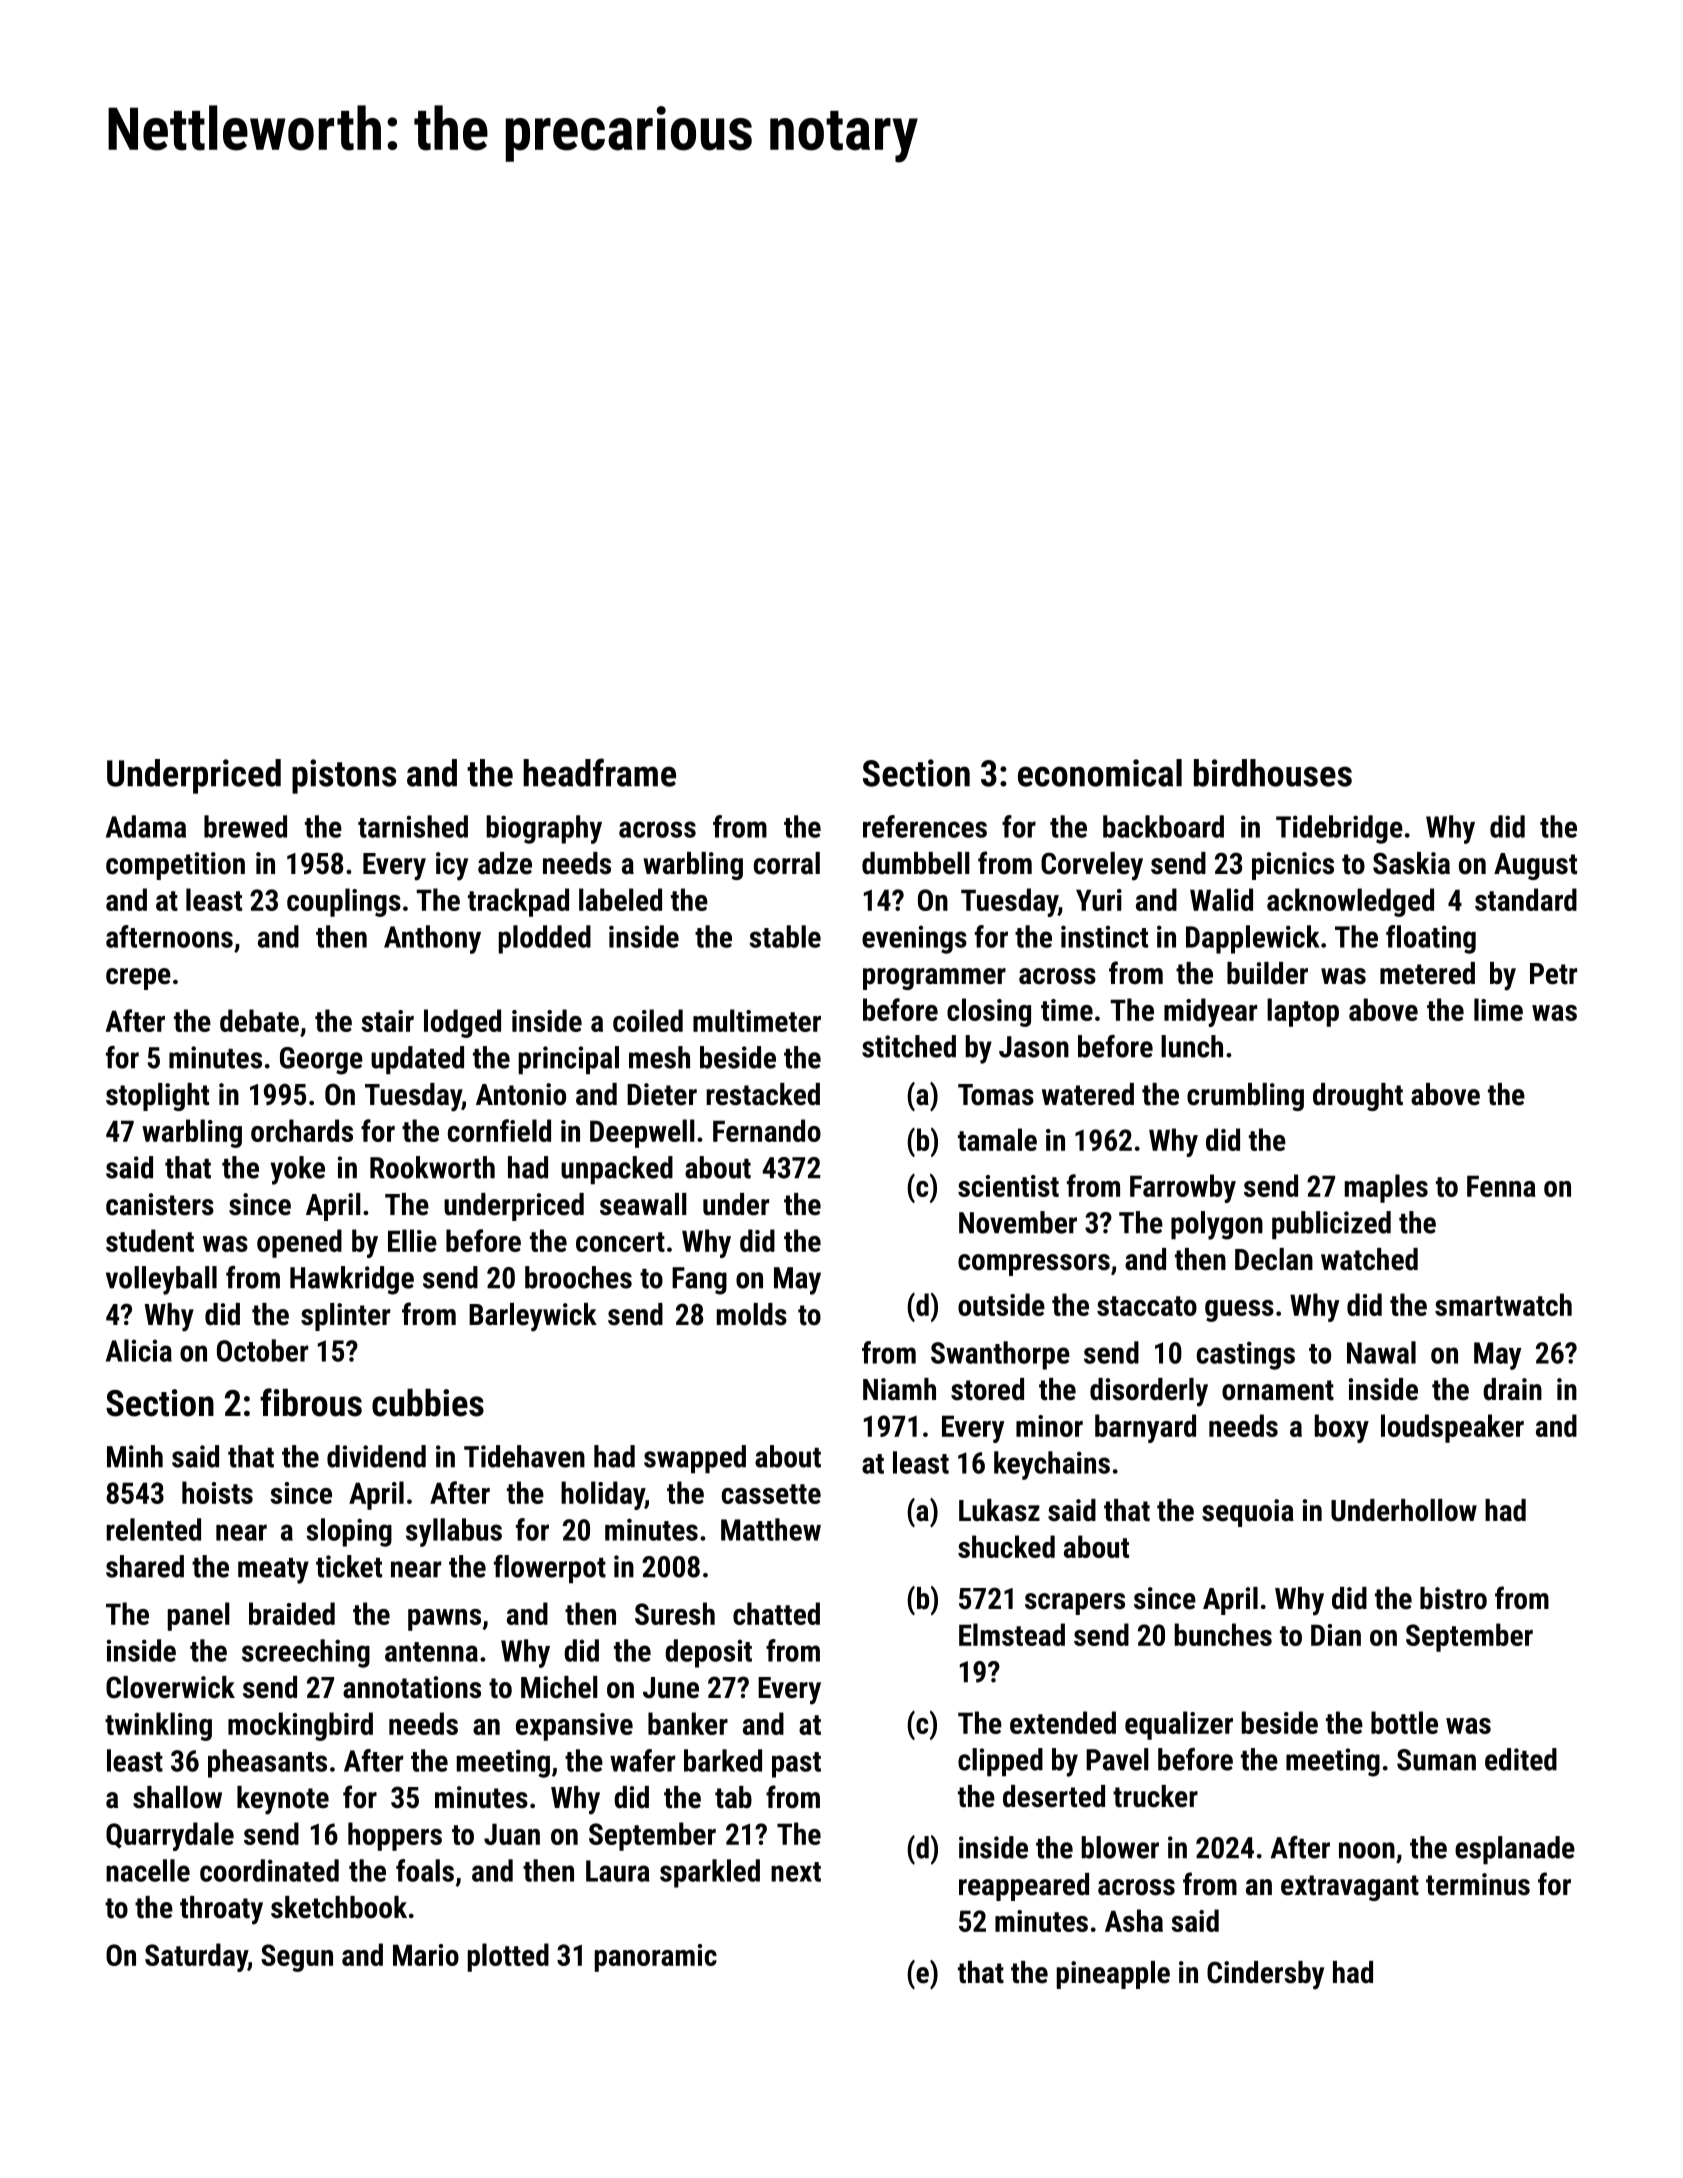  I want to click on panoramic, so click(656, 1958).
